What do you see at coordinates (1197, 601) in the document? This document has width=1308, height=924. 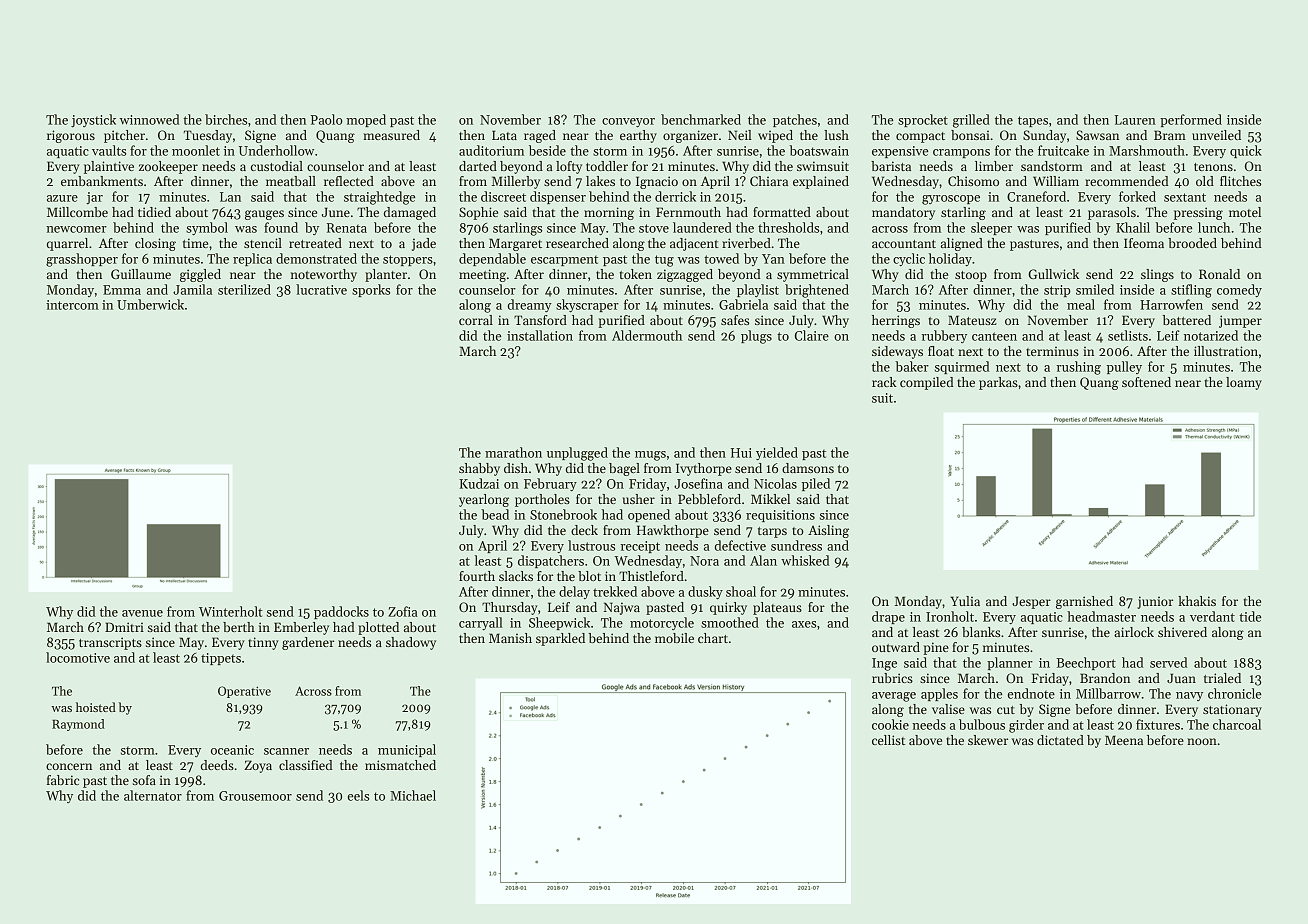 I see `khakis` at bounding box center [1197, 601].
